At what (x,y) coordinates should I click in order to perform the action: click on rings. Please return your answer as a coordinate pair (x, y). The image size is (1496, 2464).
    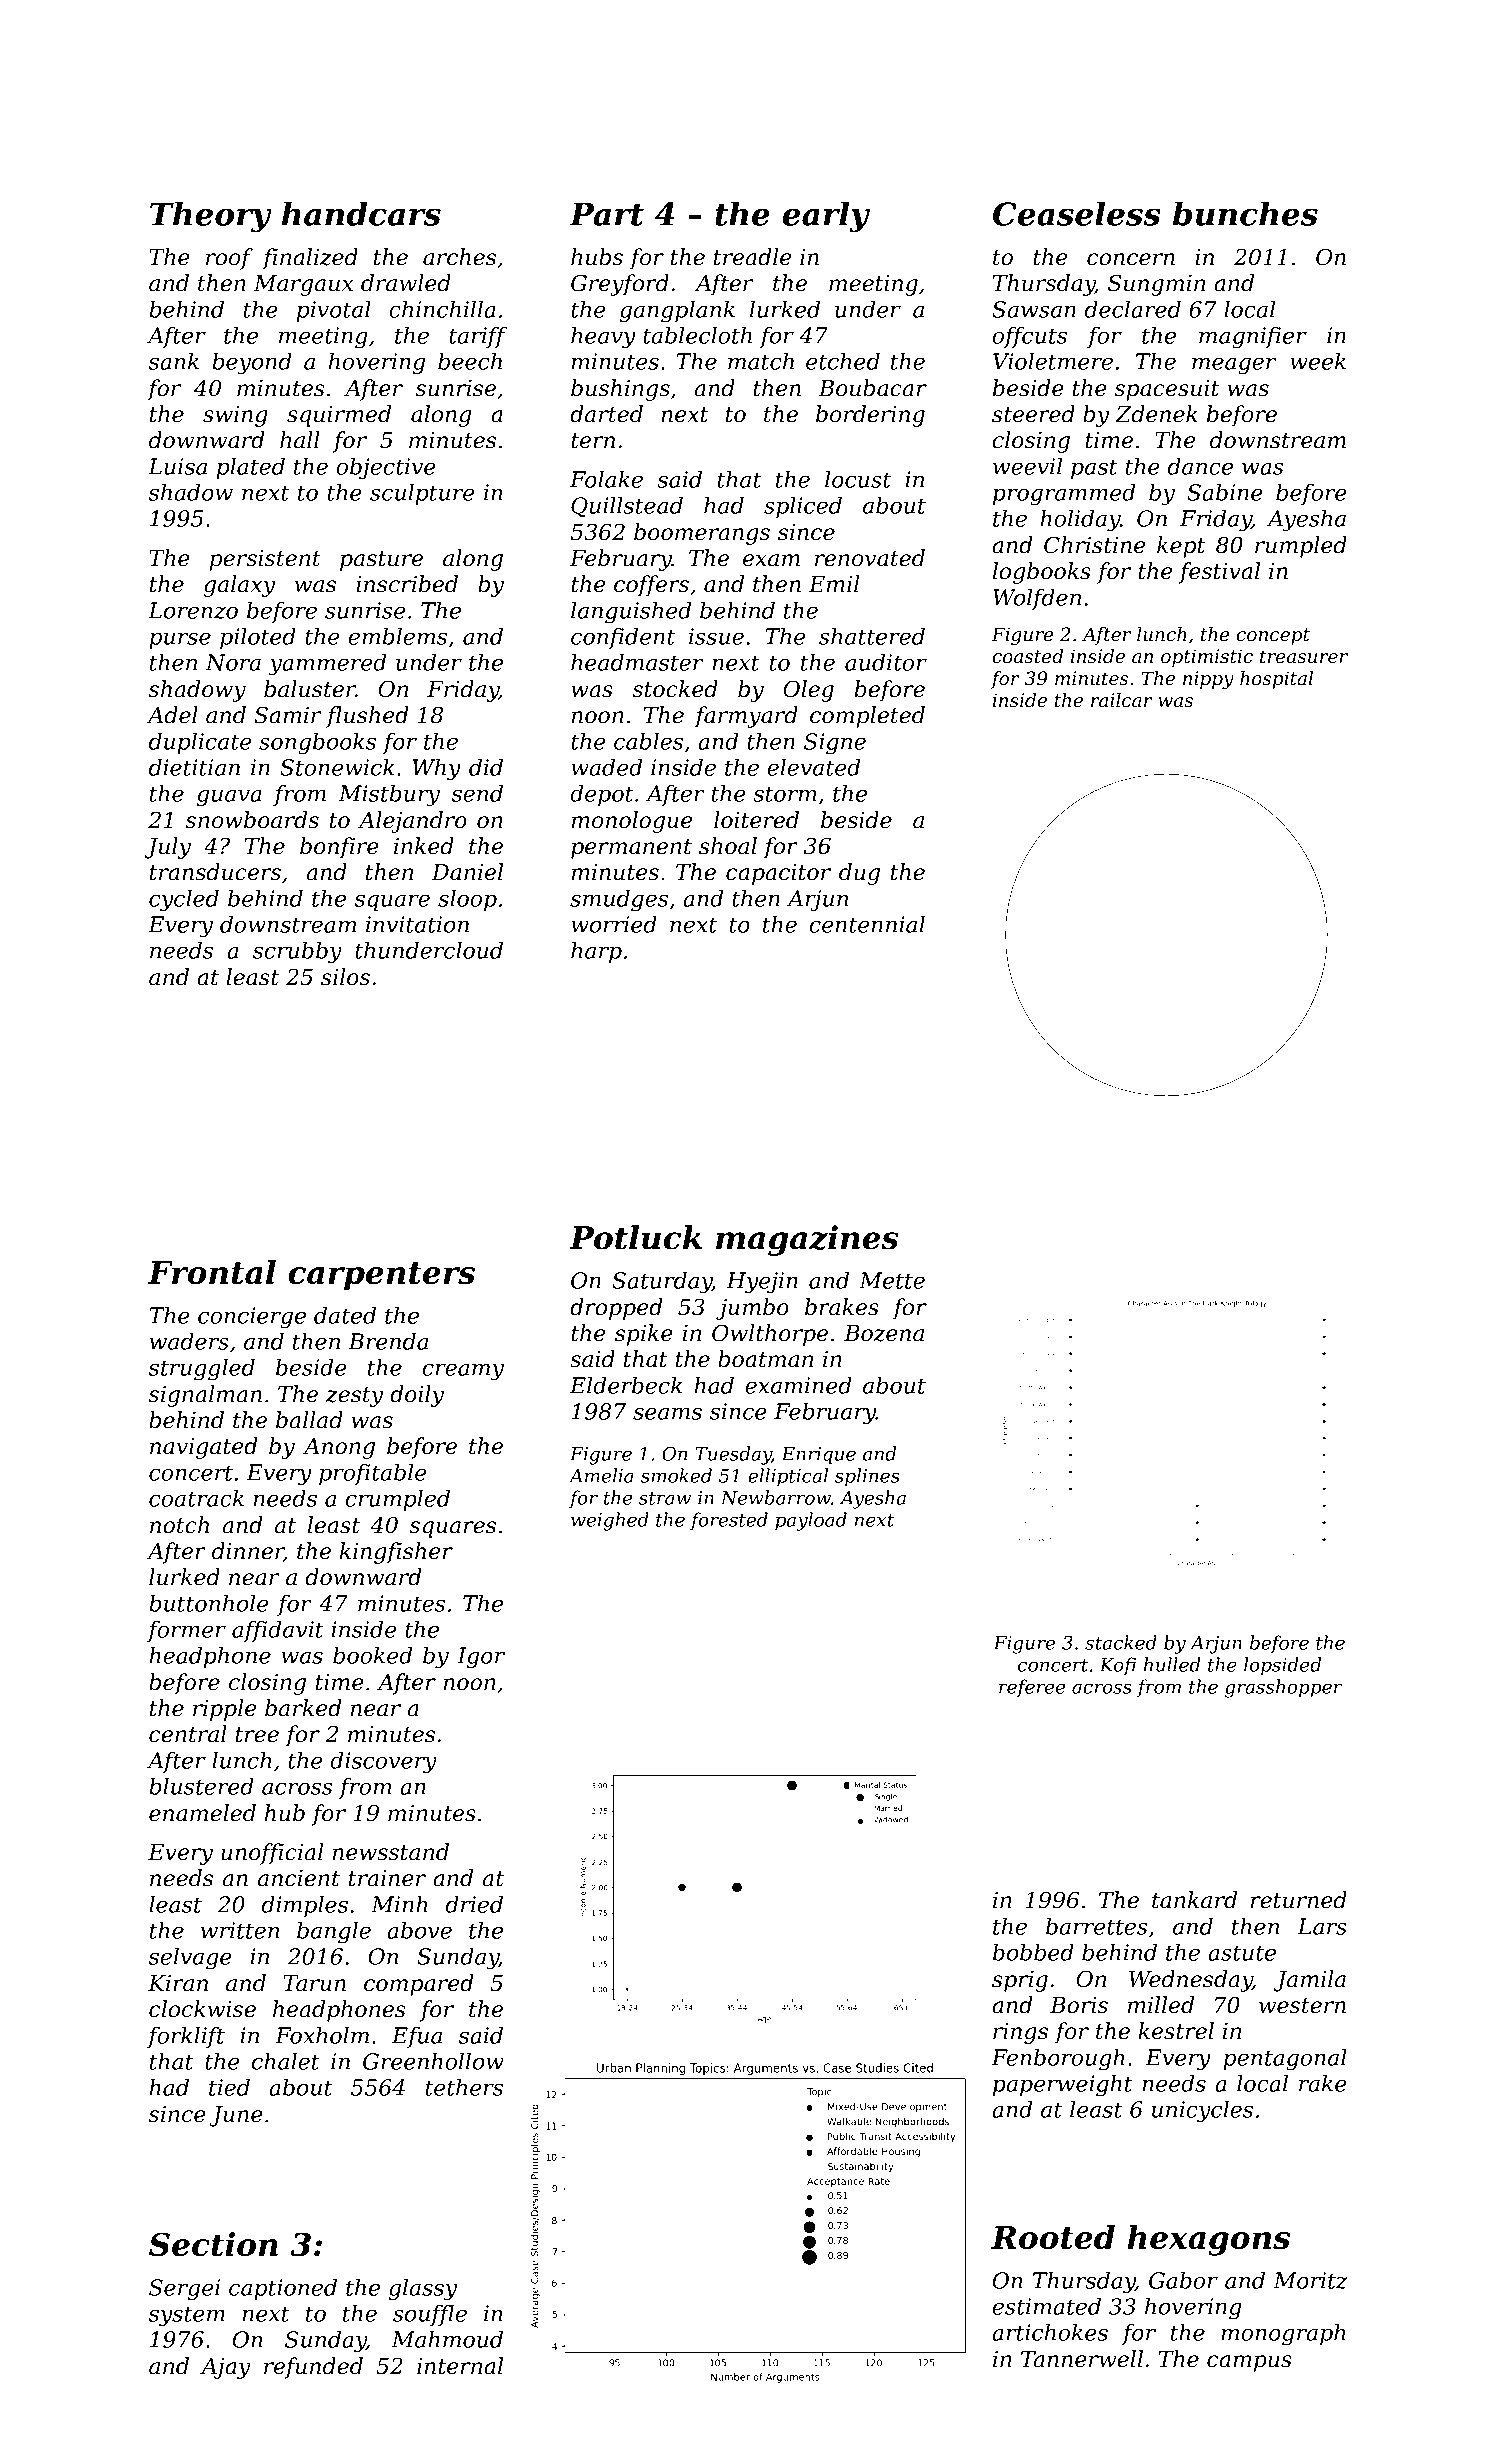
    Looking at the image, I should click on (1020, 2033).
